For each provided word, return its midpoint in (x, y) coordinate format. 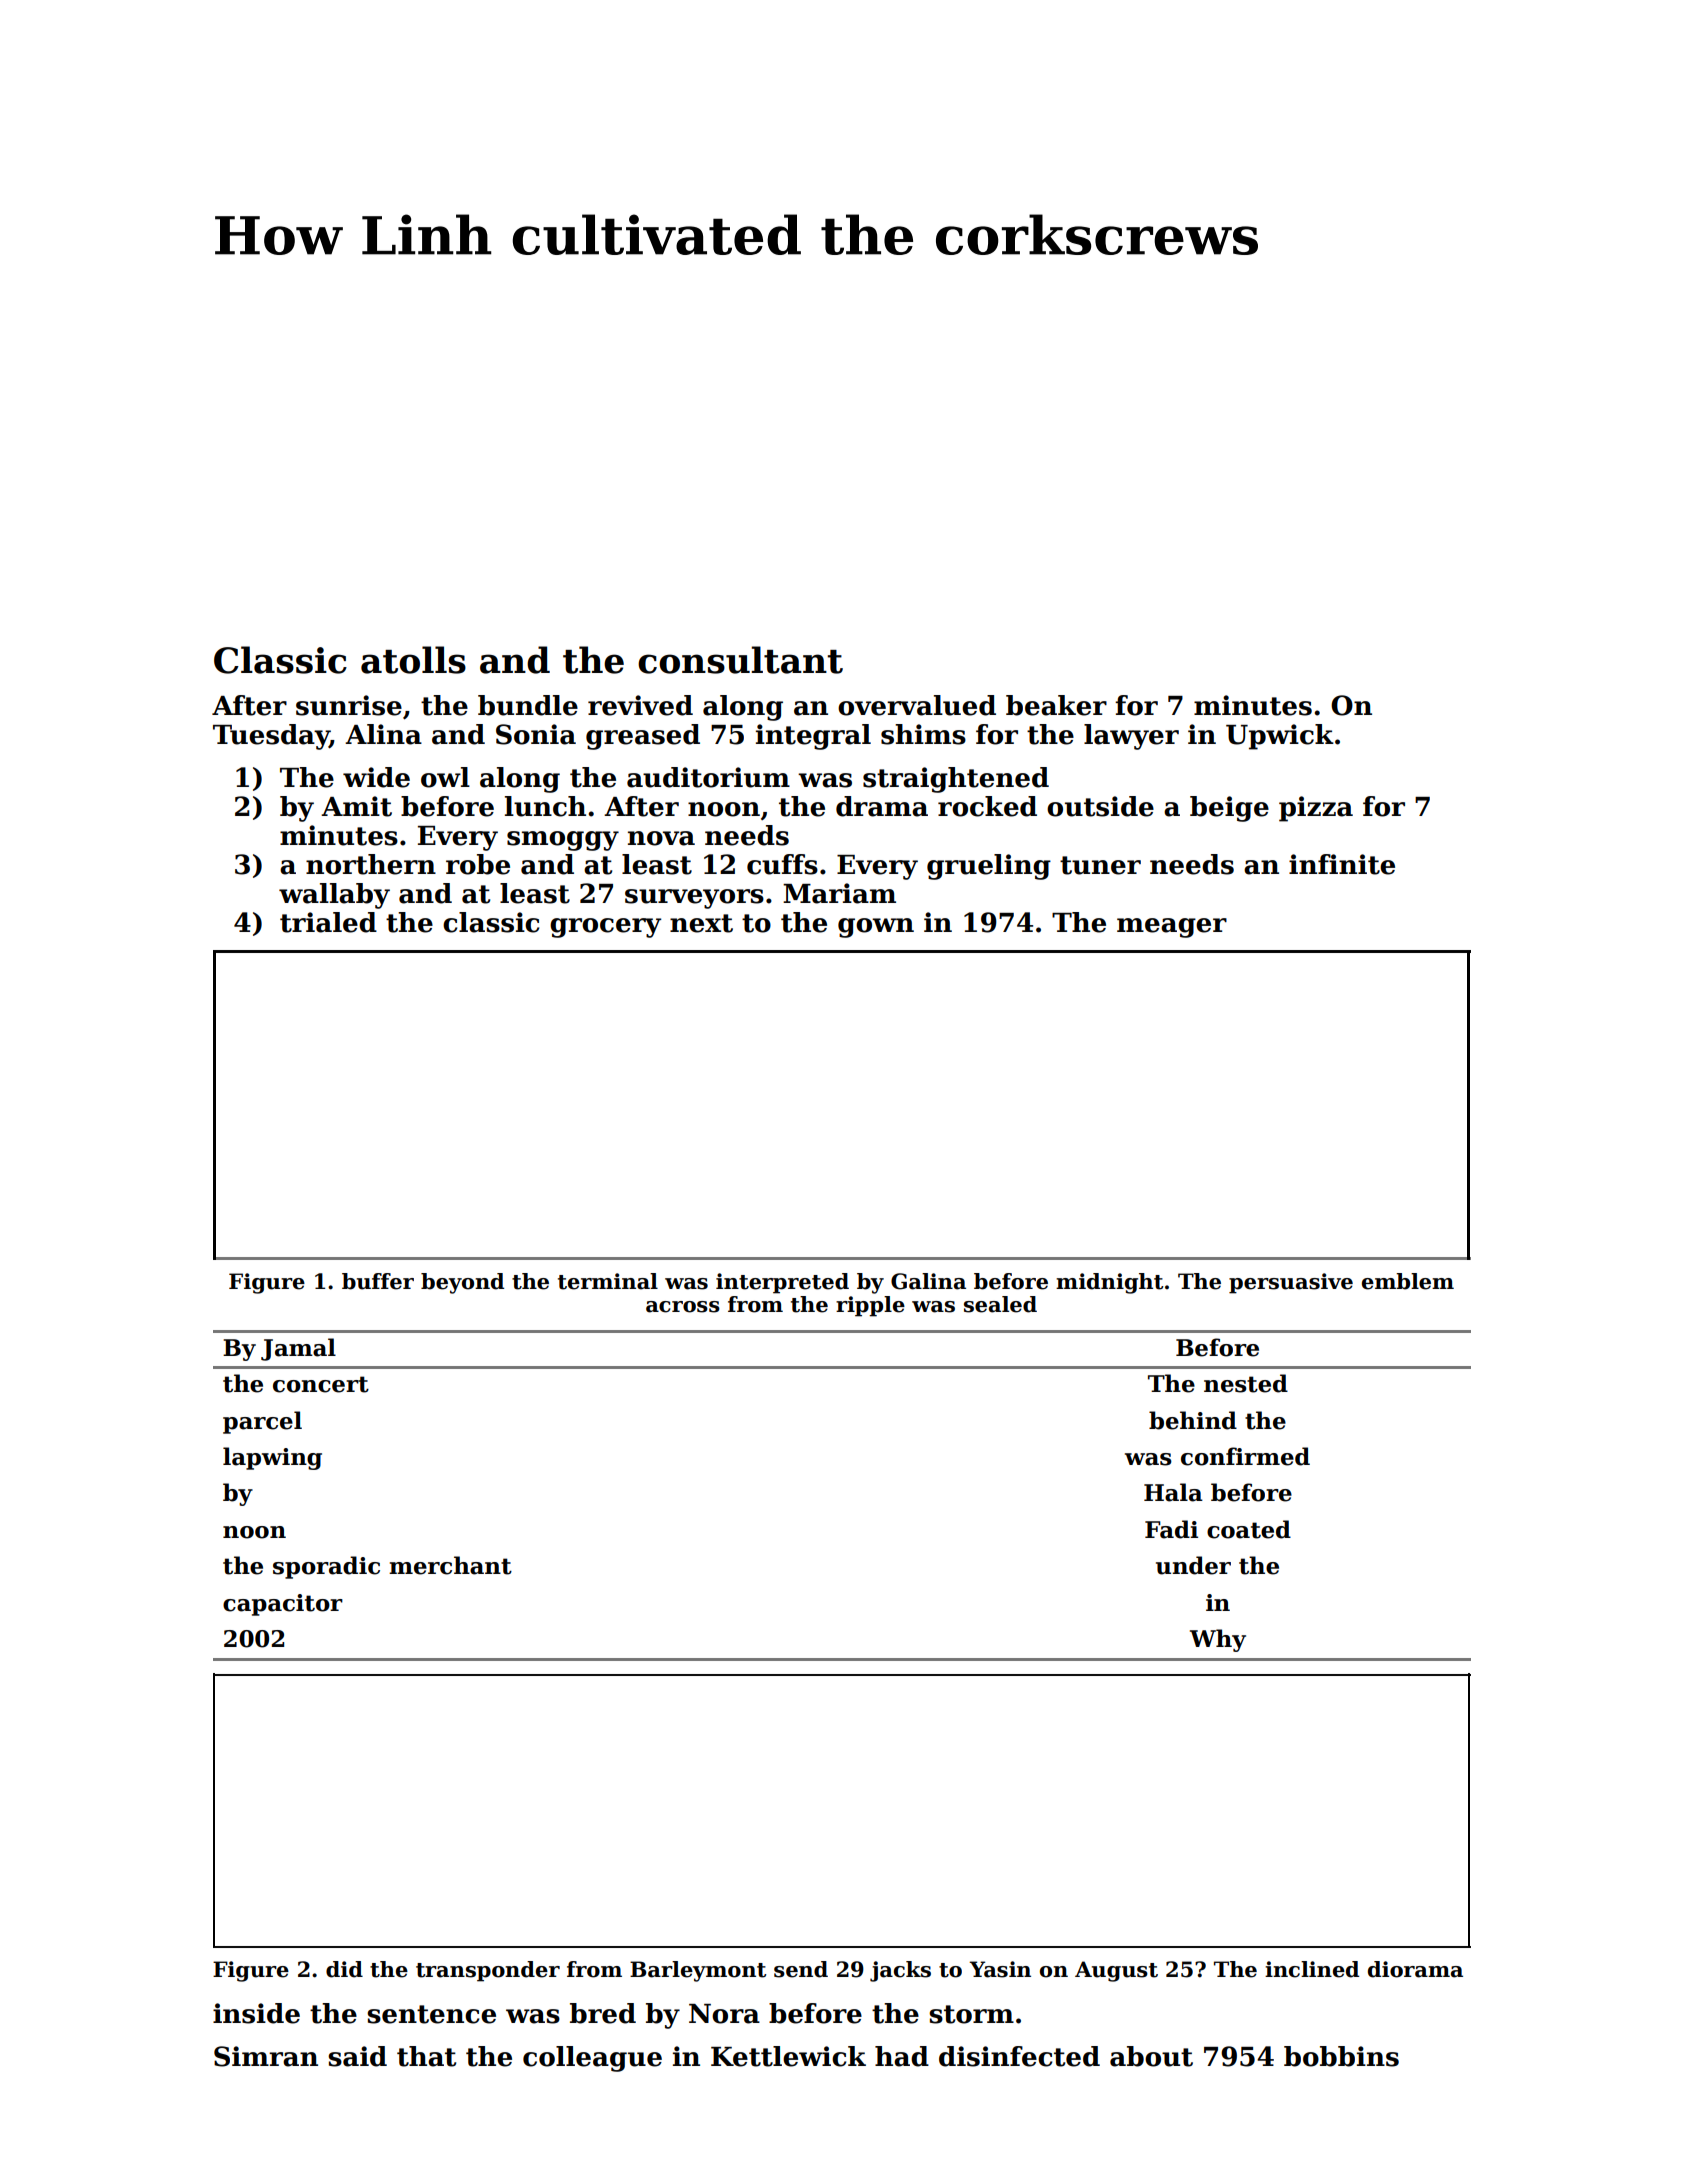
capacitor (283, 1605)
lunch (545, 806)
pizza (1316, 809)
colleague (592, 2059)
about (1151, 2056)
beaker (1056, 705)
